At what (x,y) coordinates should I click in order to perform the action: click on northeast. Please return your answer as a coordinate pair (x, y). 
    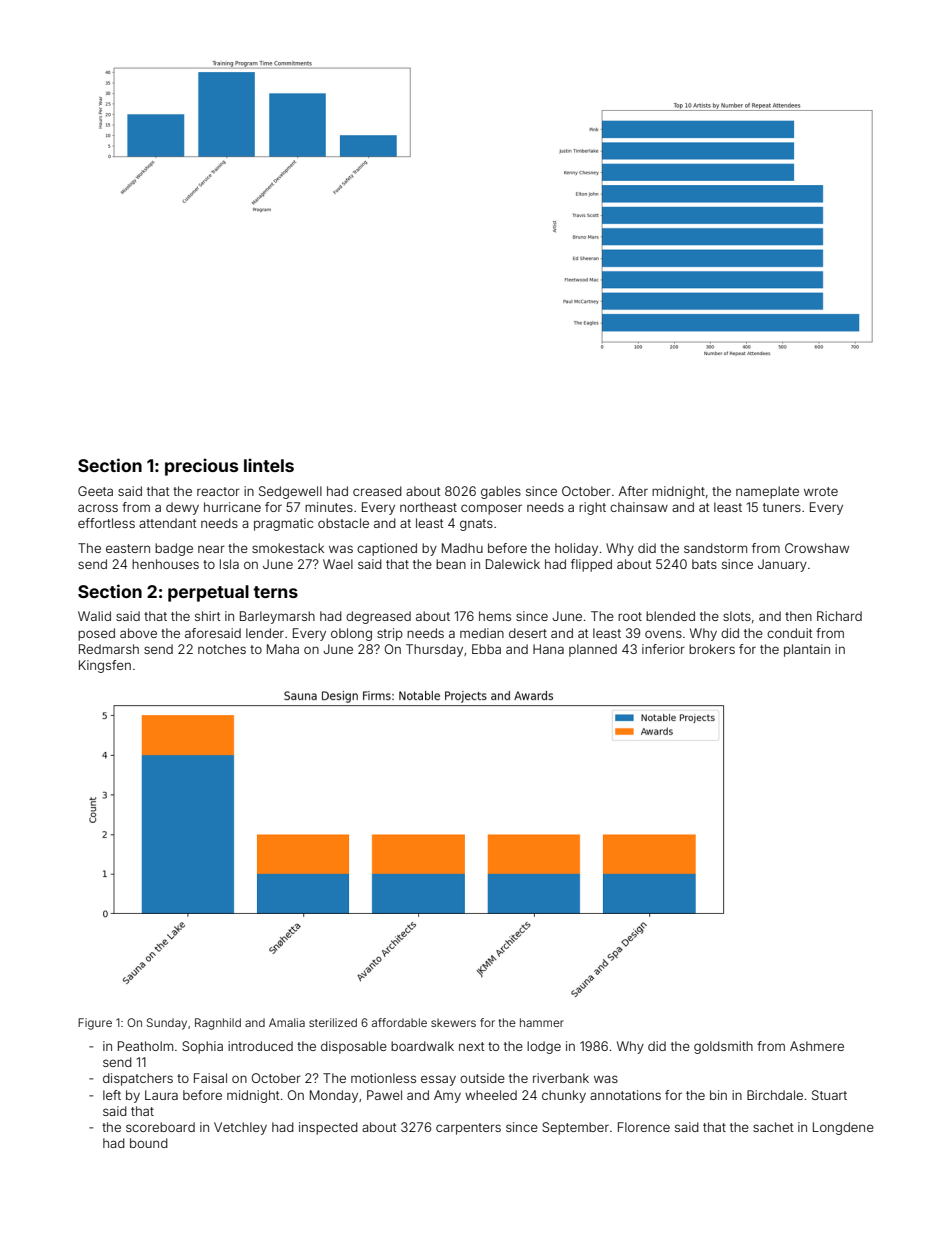
    Looking at the image, I should click on (428, 507).
